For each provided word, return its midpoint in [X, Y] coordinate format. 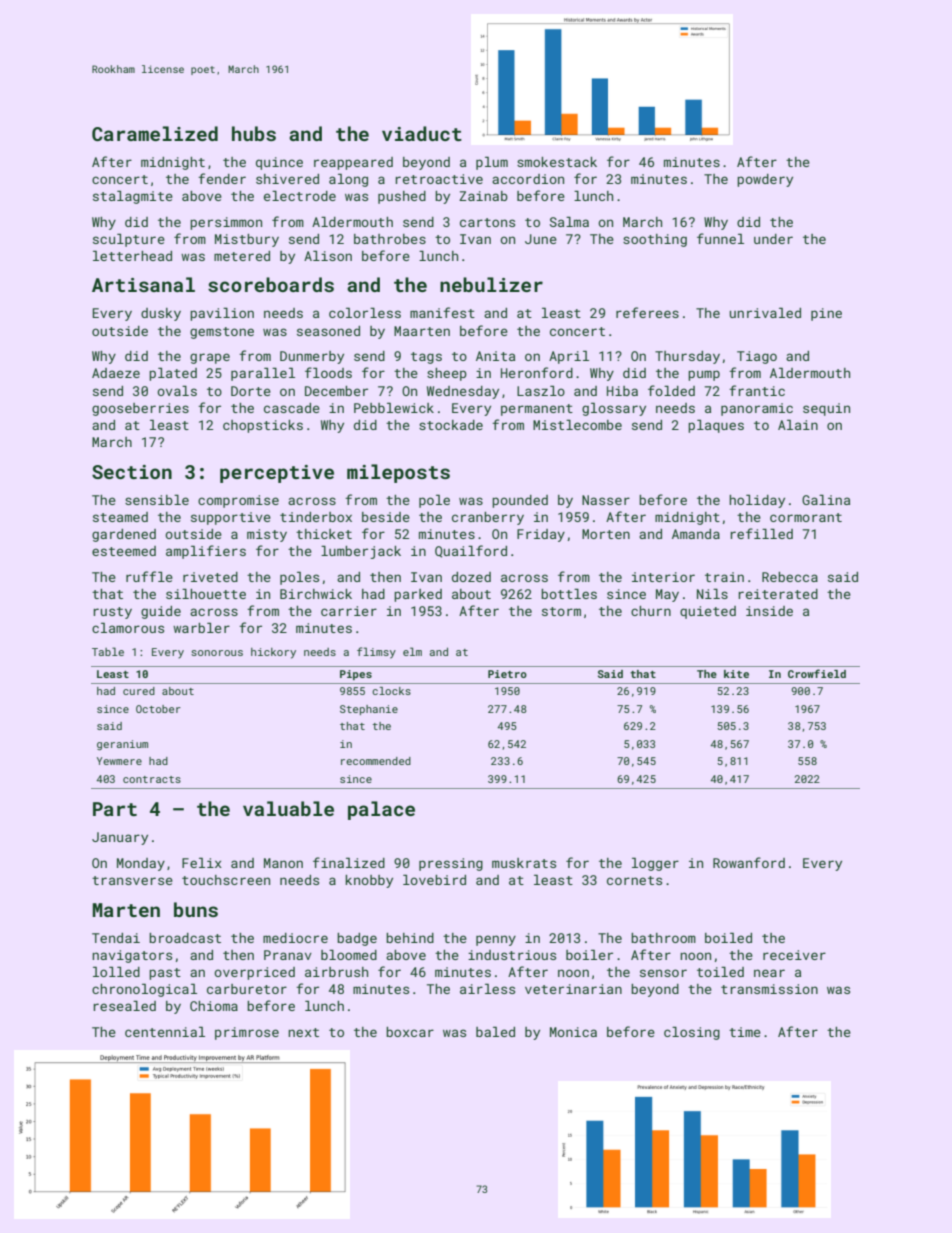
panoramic [757, 409]
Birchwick [316, 594]
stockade [451, 425]
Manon [283, 863]
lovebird [434, 879]
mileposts [398, 473]
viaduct [422, 133]
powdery [765, 180]
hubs [254, 133]
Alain [798, 424]
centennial [165, 1031]
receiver [794, 955]
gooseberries [140, 409]
